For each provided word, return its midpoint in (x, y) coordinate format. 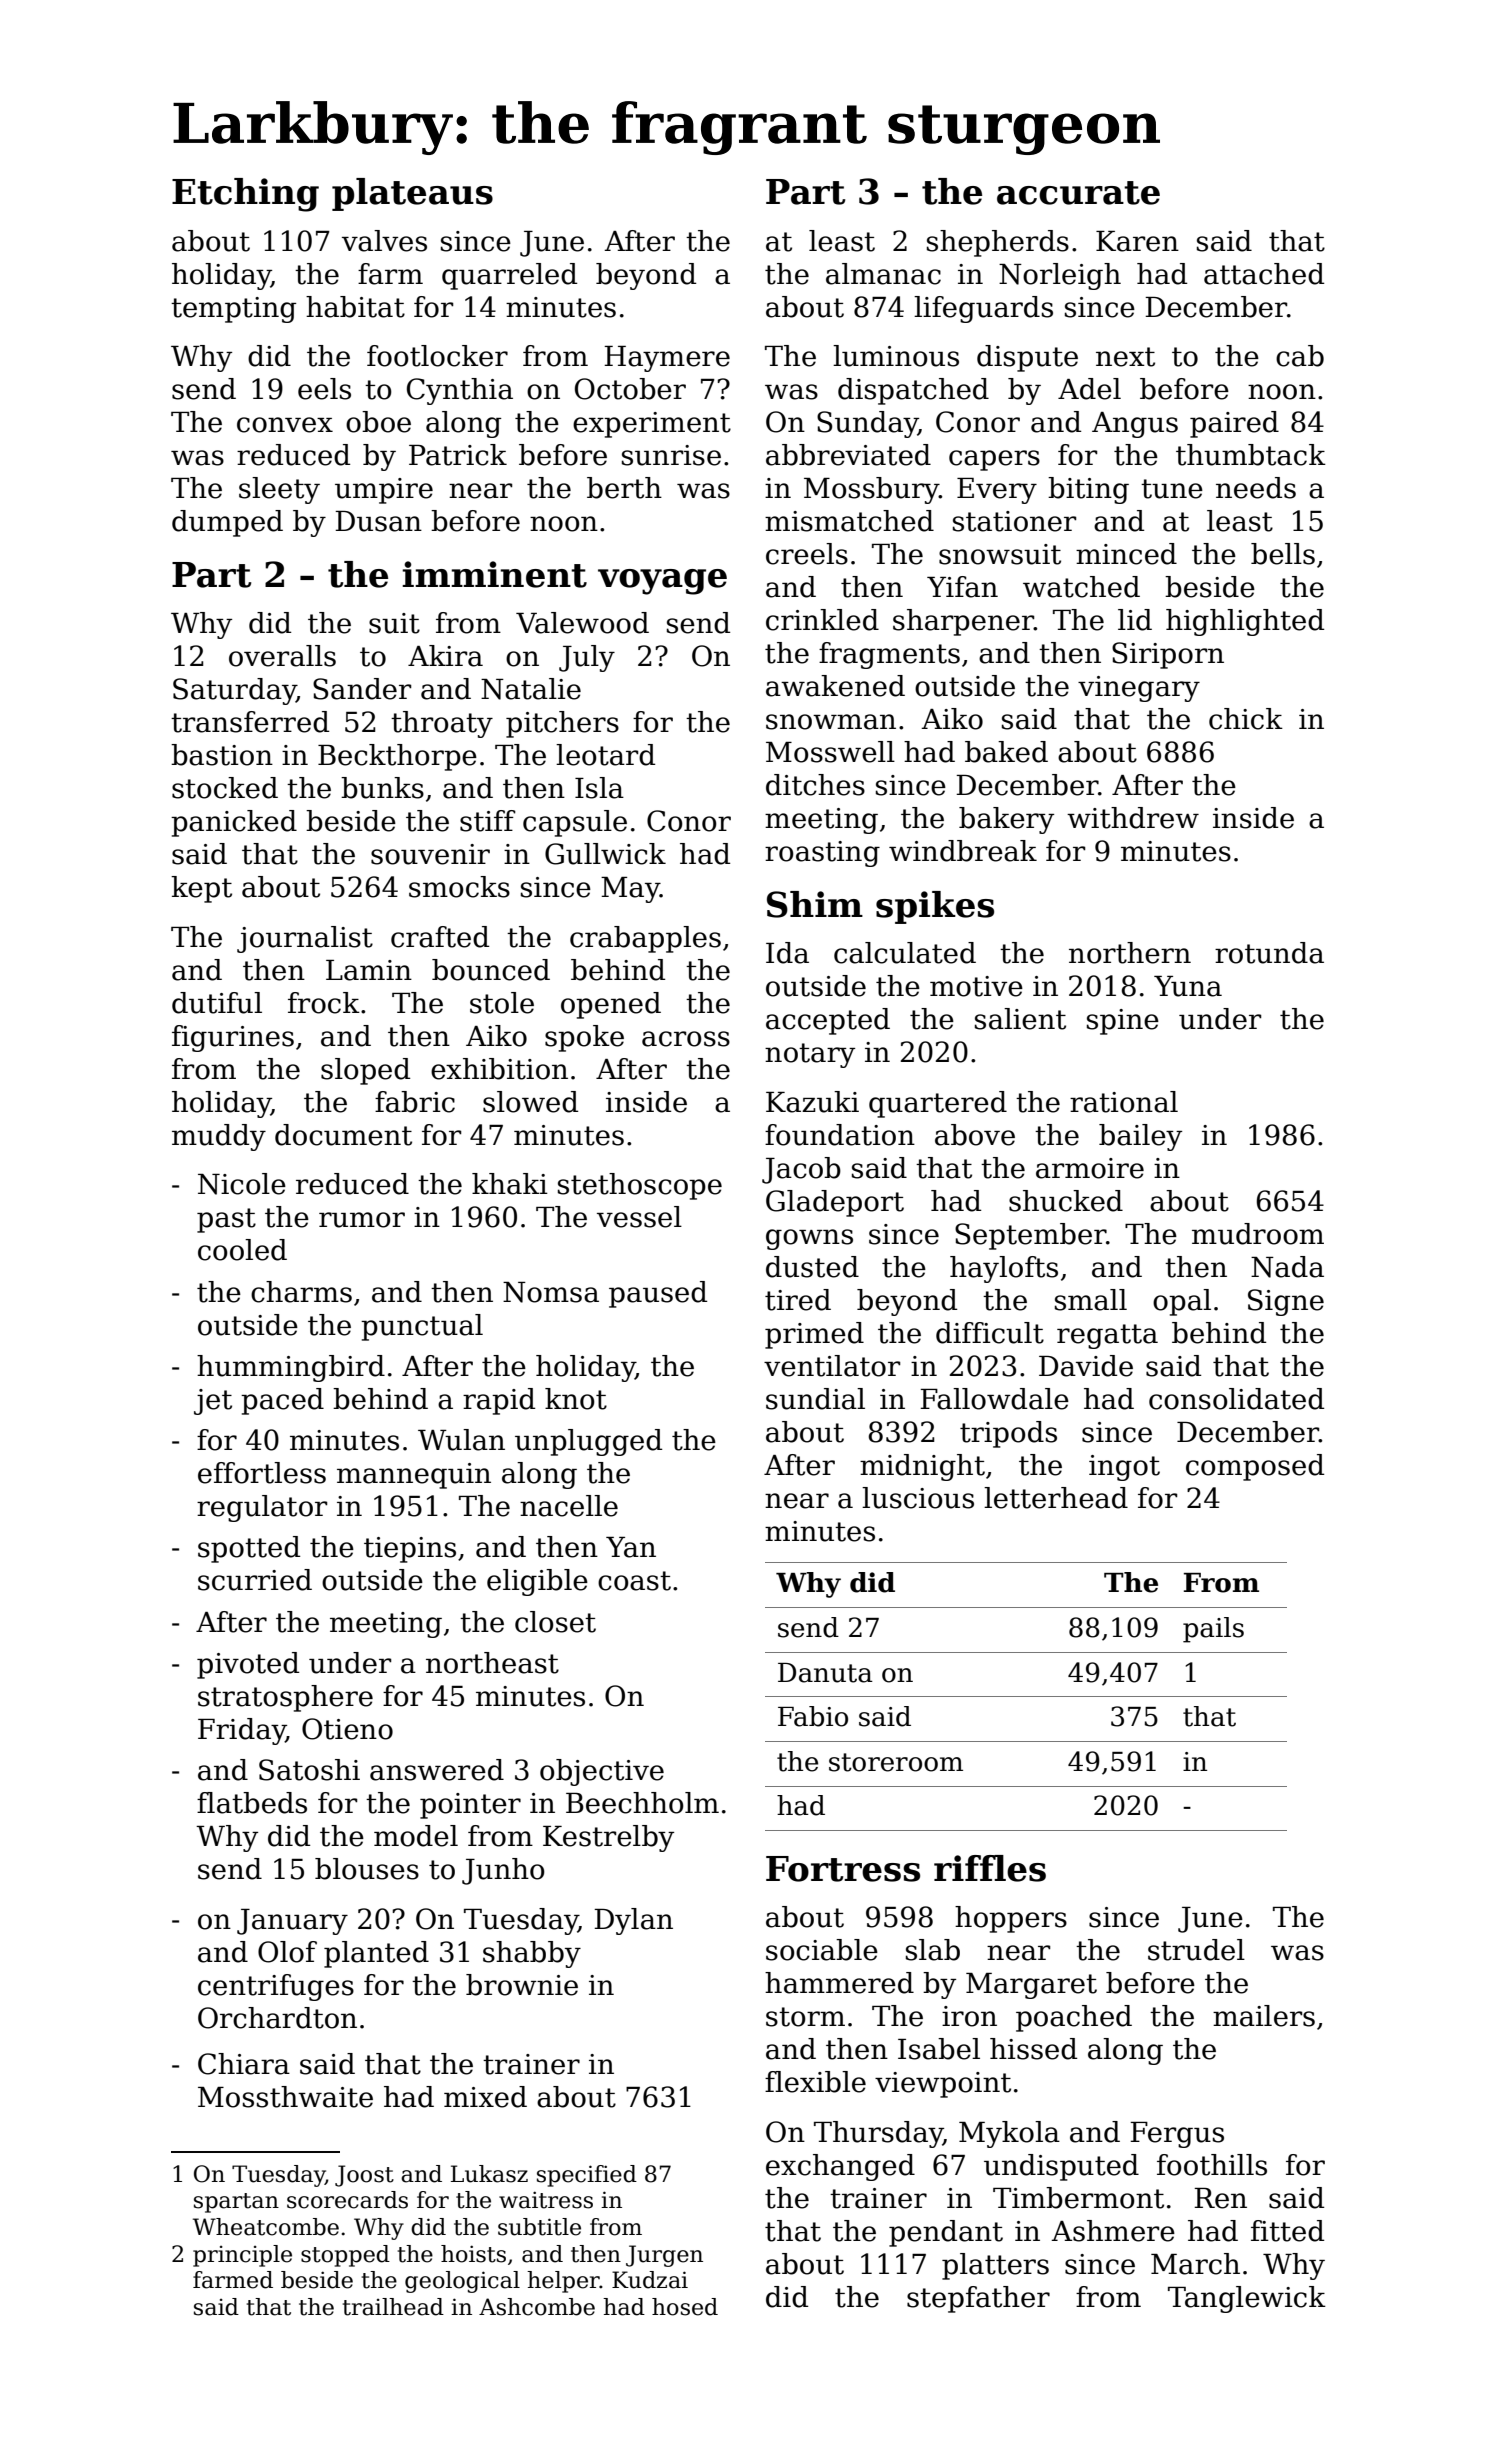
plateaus (412, 194)
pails (1213, 1630)
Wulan (461, 1440)
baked (1006, 752)
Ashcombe (537, 2307)
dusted (812, 1267)
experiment (652, 425)
